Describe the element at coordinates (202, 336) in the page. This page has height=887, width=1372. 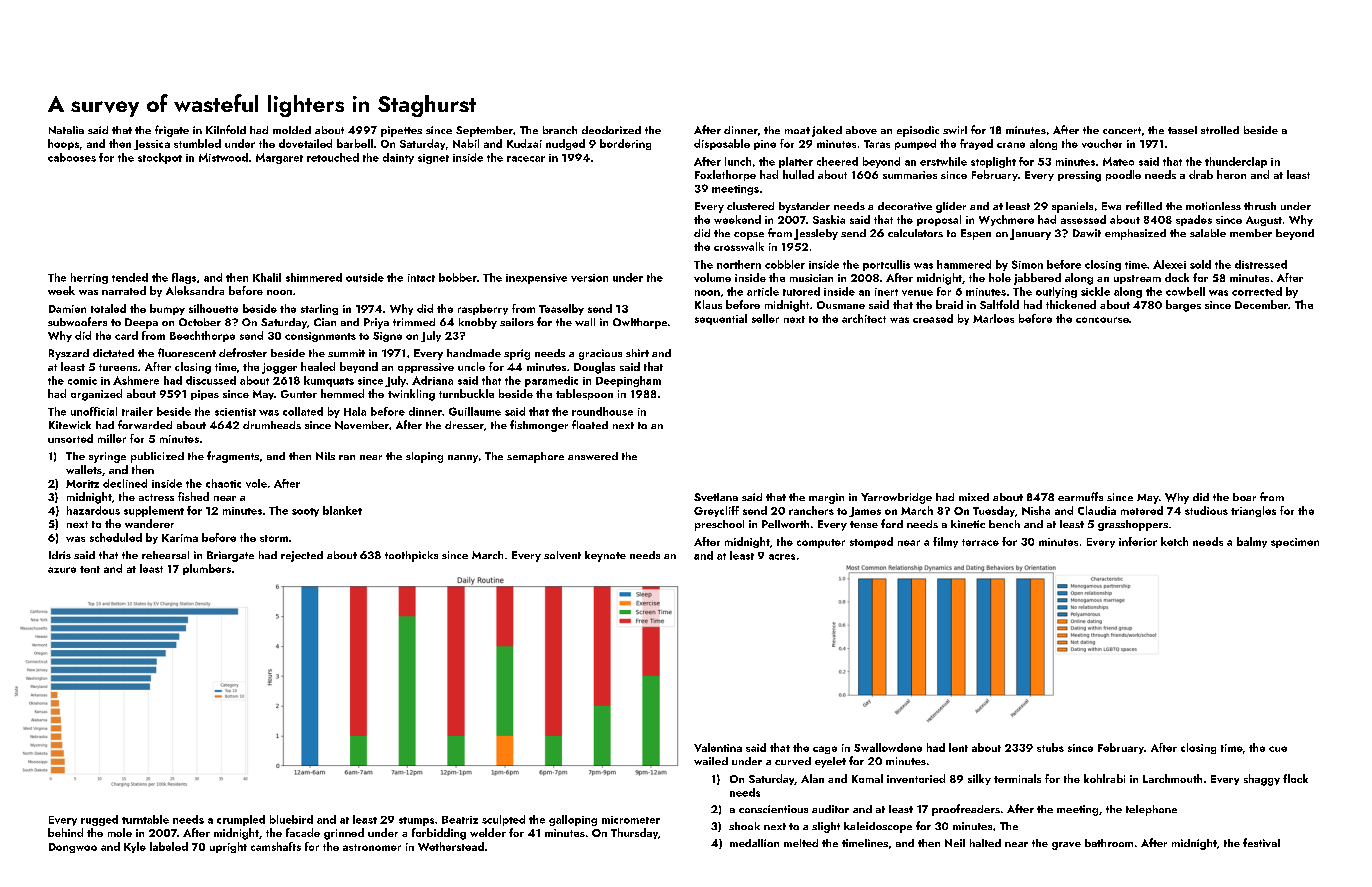
I see `Beechthorpe` at that location.
